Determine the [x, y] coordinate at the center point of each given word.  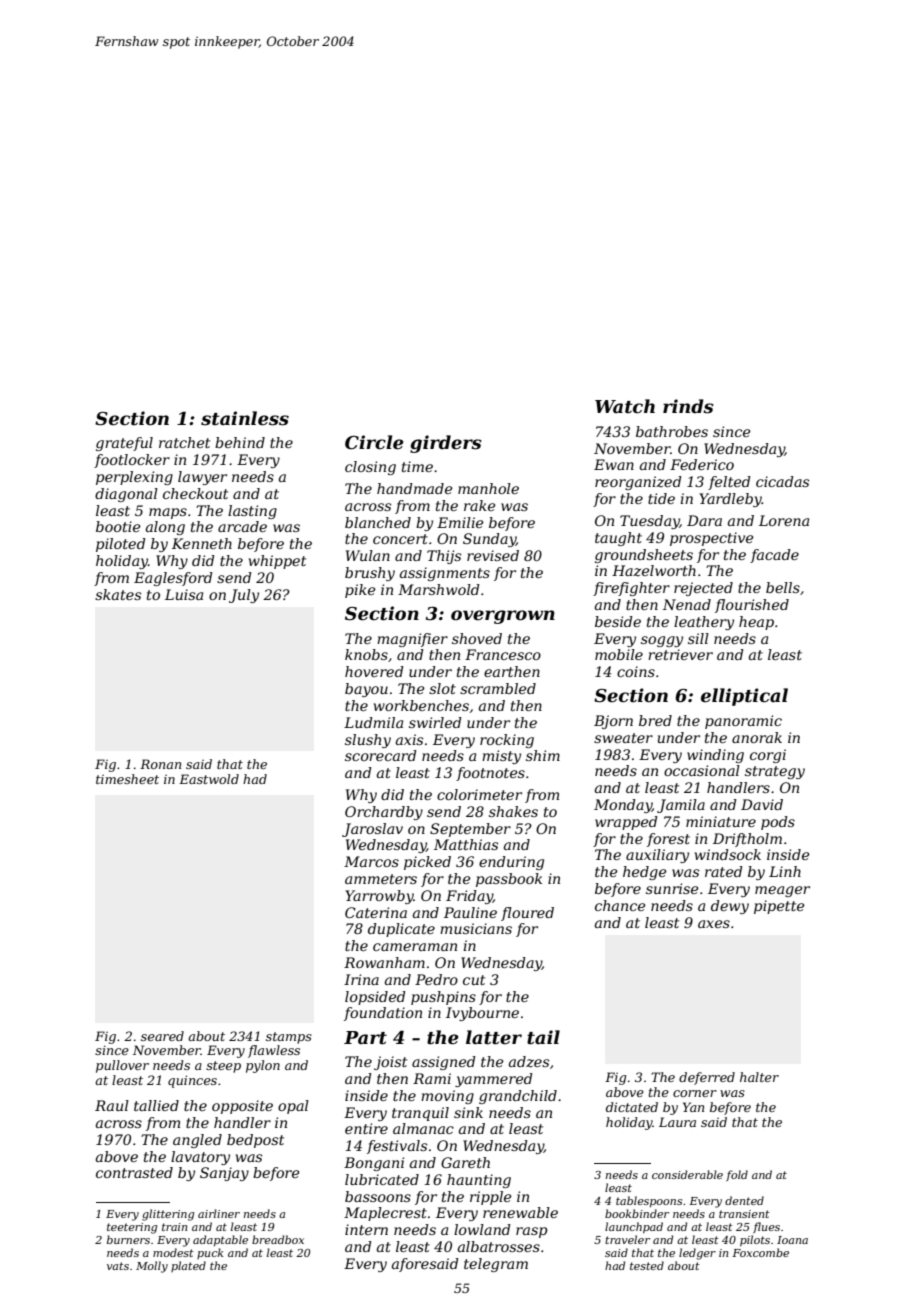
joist [390, 1063]
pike [360, 591]
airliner [219, 1213]
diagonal [126, 495]
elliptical [744, 697]
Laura [677, 1122]
